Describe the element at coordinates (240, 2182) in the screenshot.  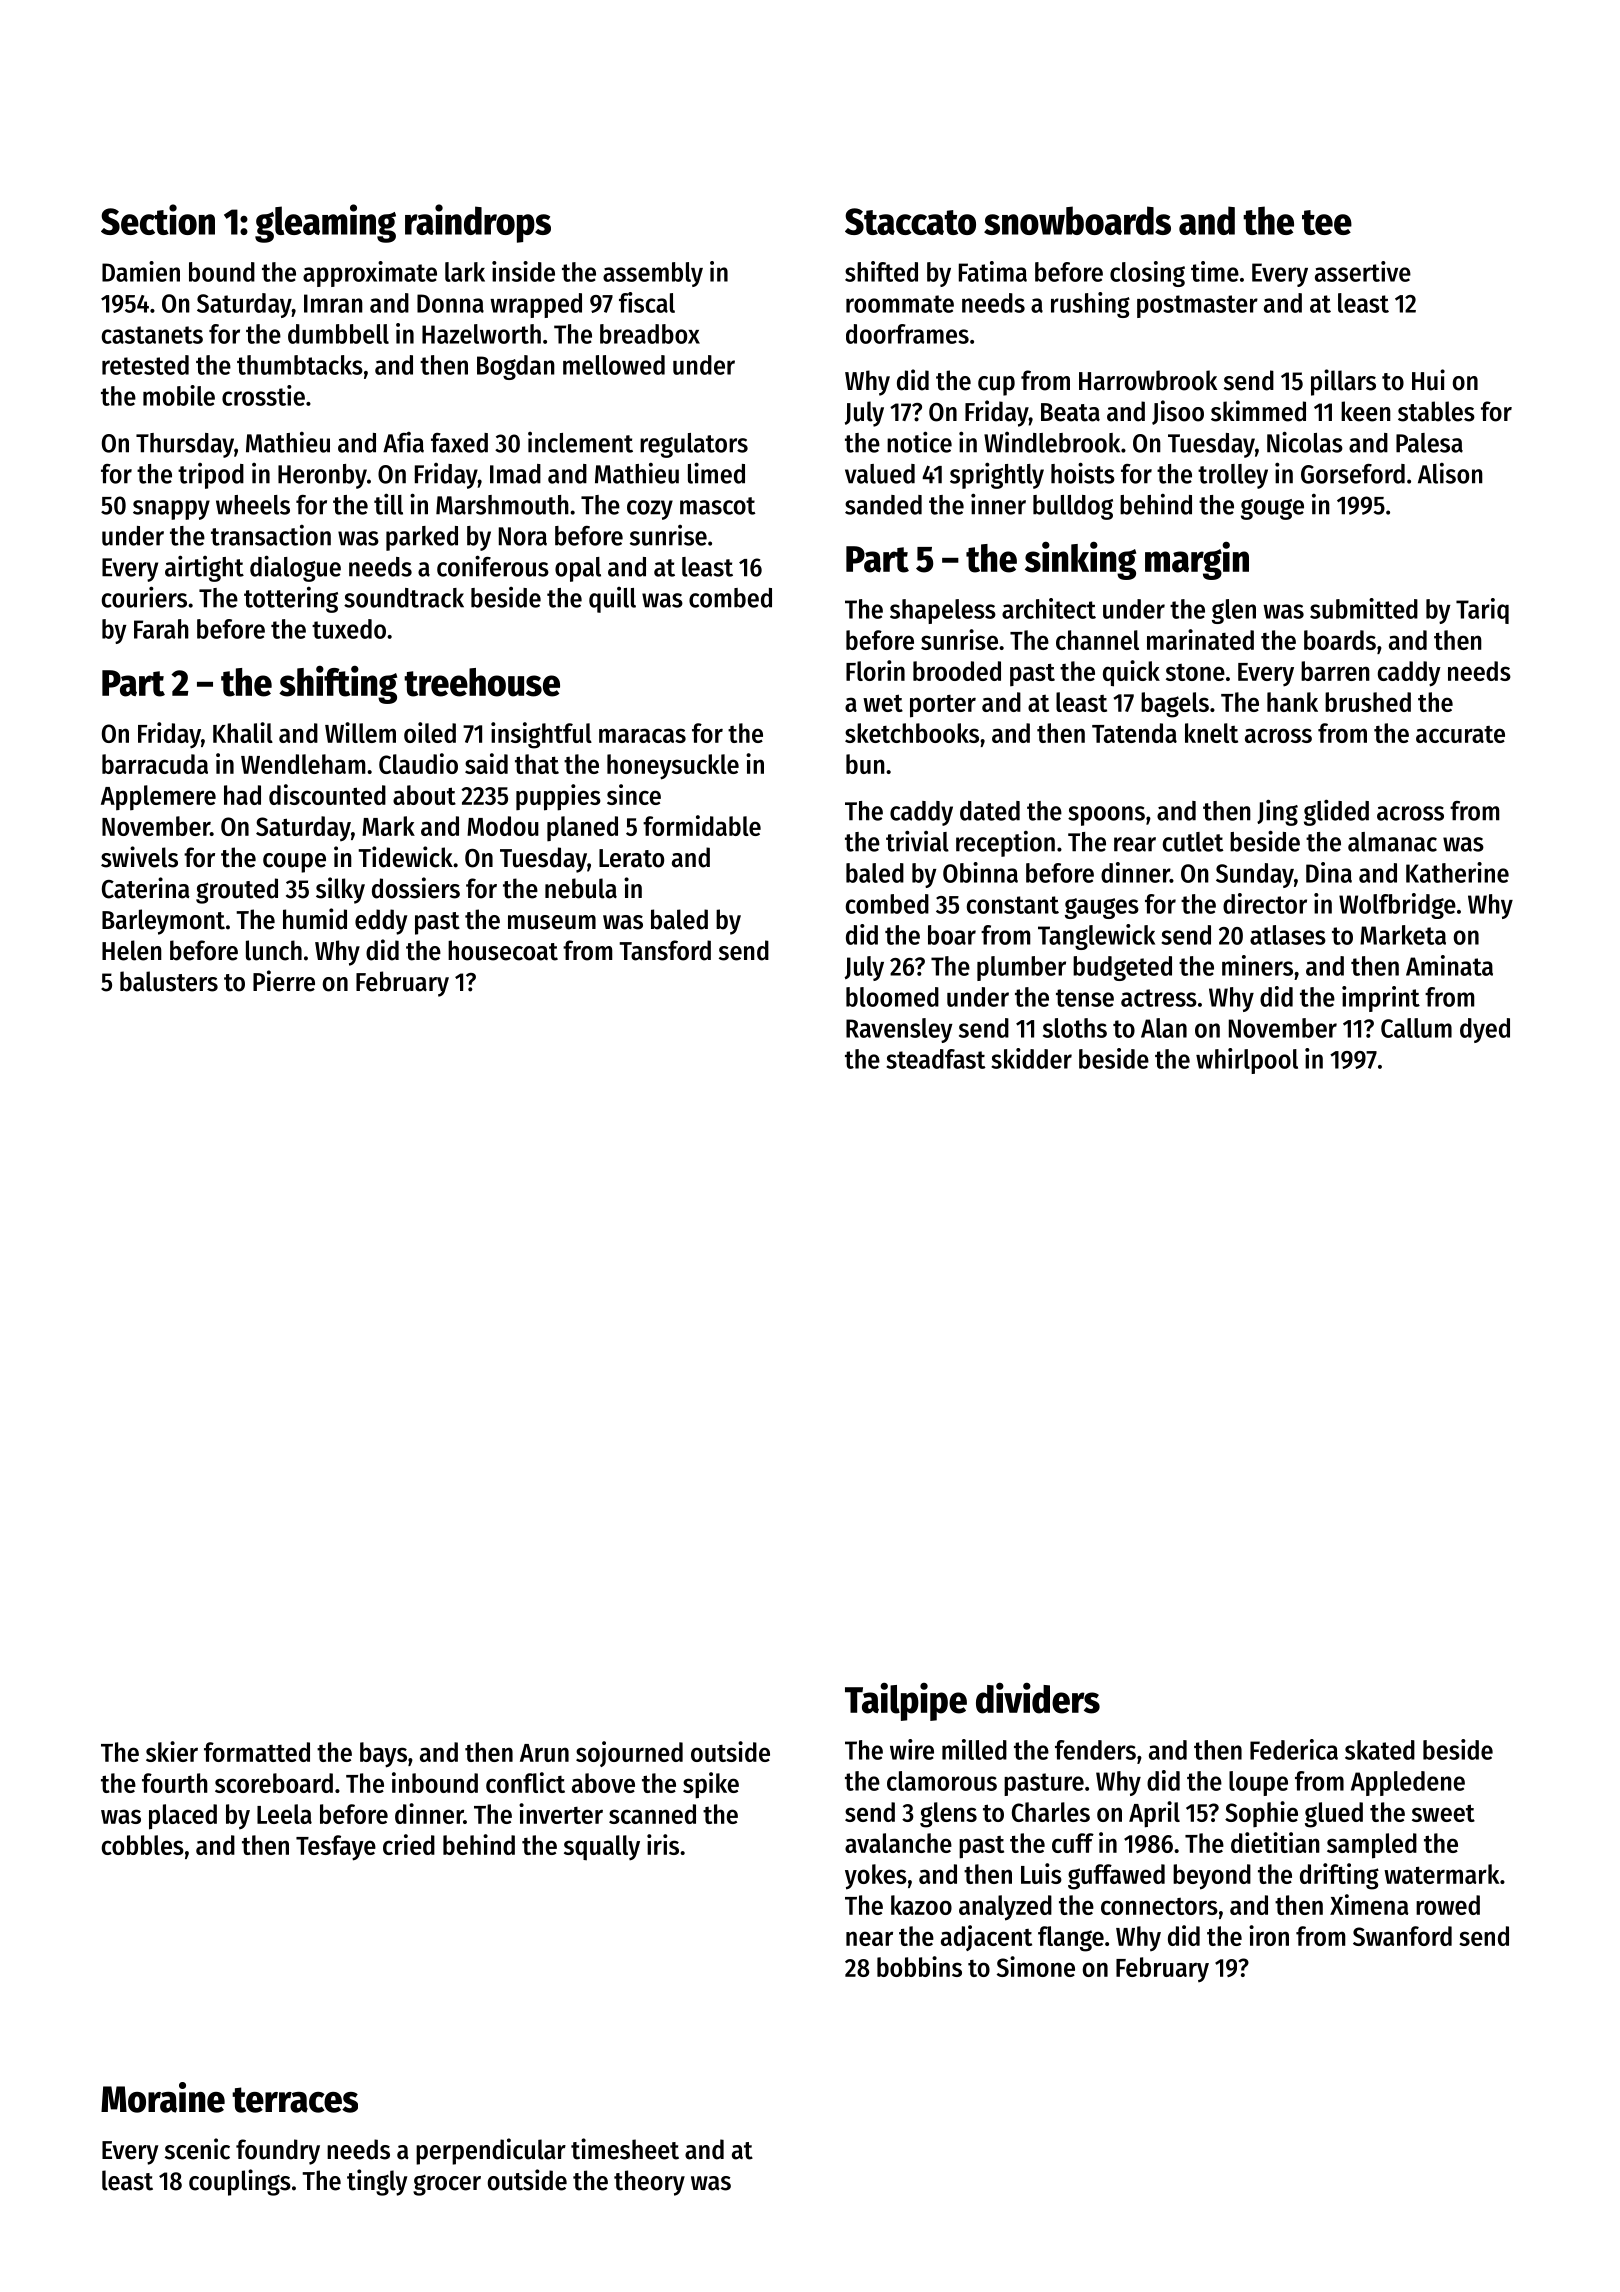
I see `couplings` at that location.
